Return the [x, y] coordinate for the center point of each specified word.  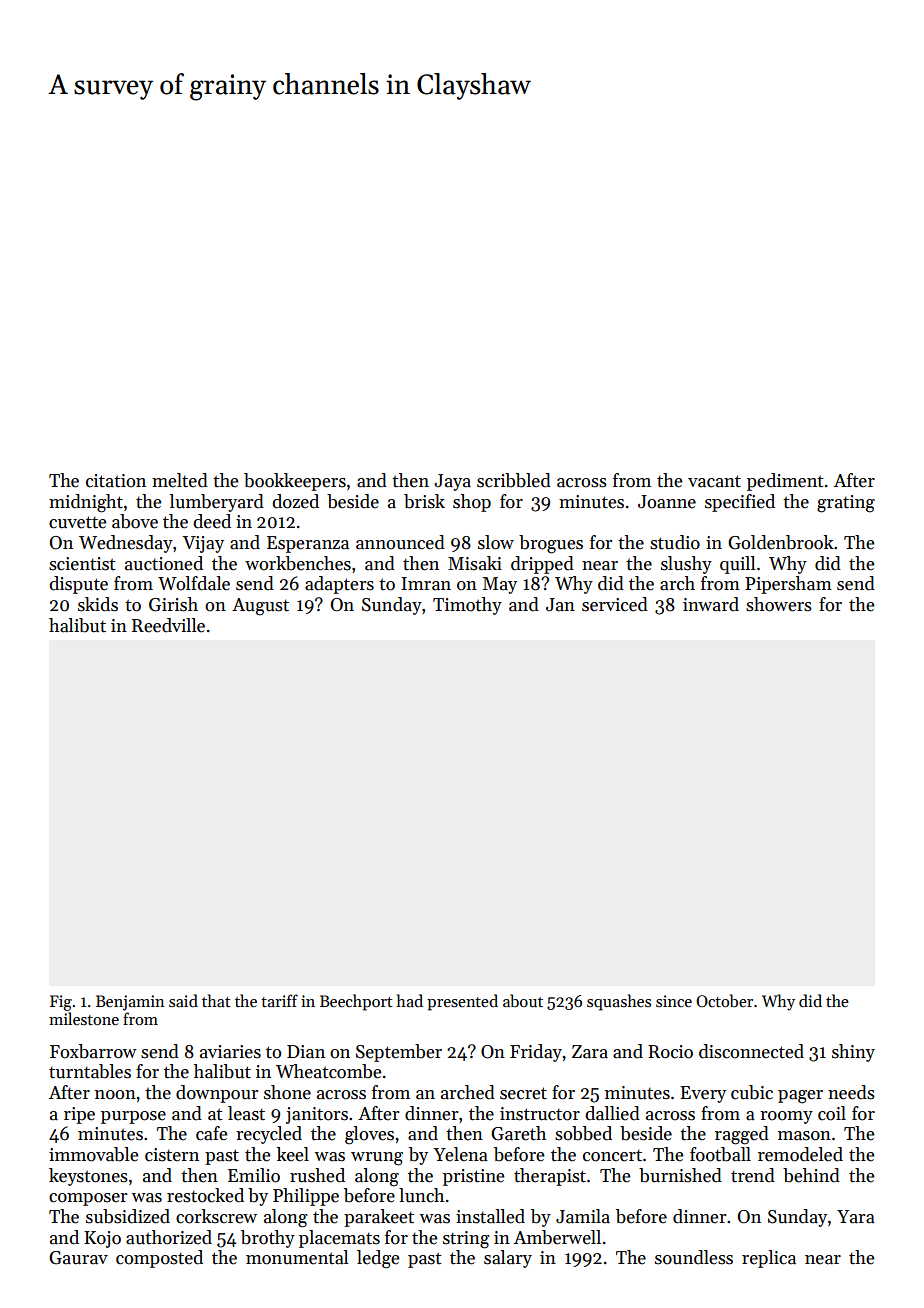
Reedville [168, 625]
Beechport [356, 1002]
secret [523, 1093]
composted [159, 1259]
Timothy [467, 606]
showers [779, 604]
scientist [82, 564]
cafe [211, 1133]
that [216, 1000]
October [724, 1001]
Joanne [667, 502]
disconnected [751, 1051]
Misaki [475, 563]
